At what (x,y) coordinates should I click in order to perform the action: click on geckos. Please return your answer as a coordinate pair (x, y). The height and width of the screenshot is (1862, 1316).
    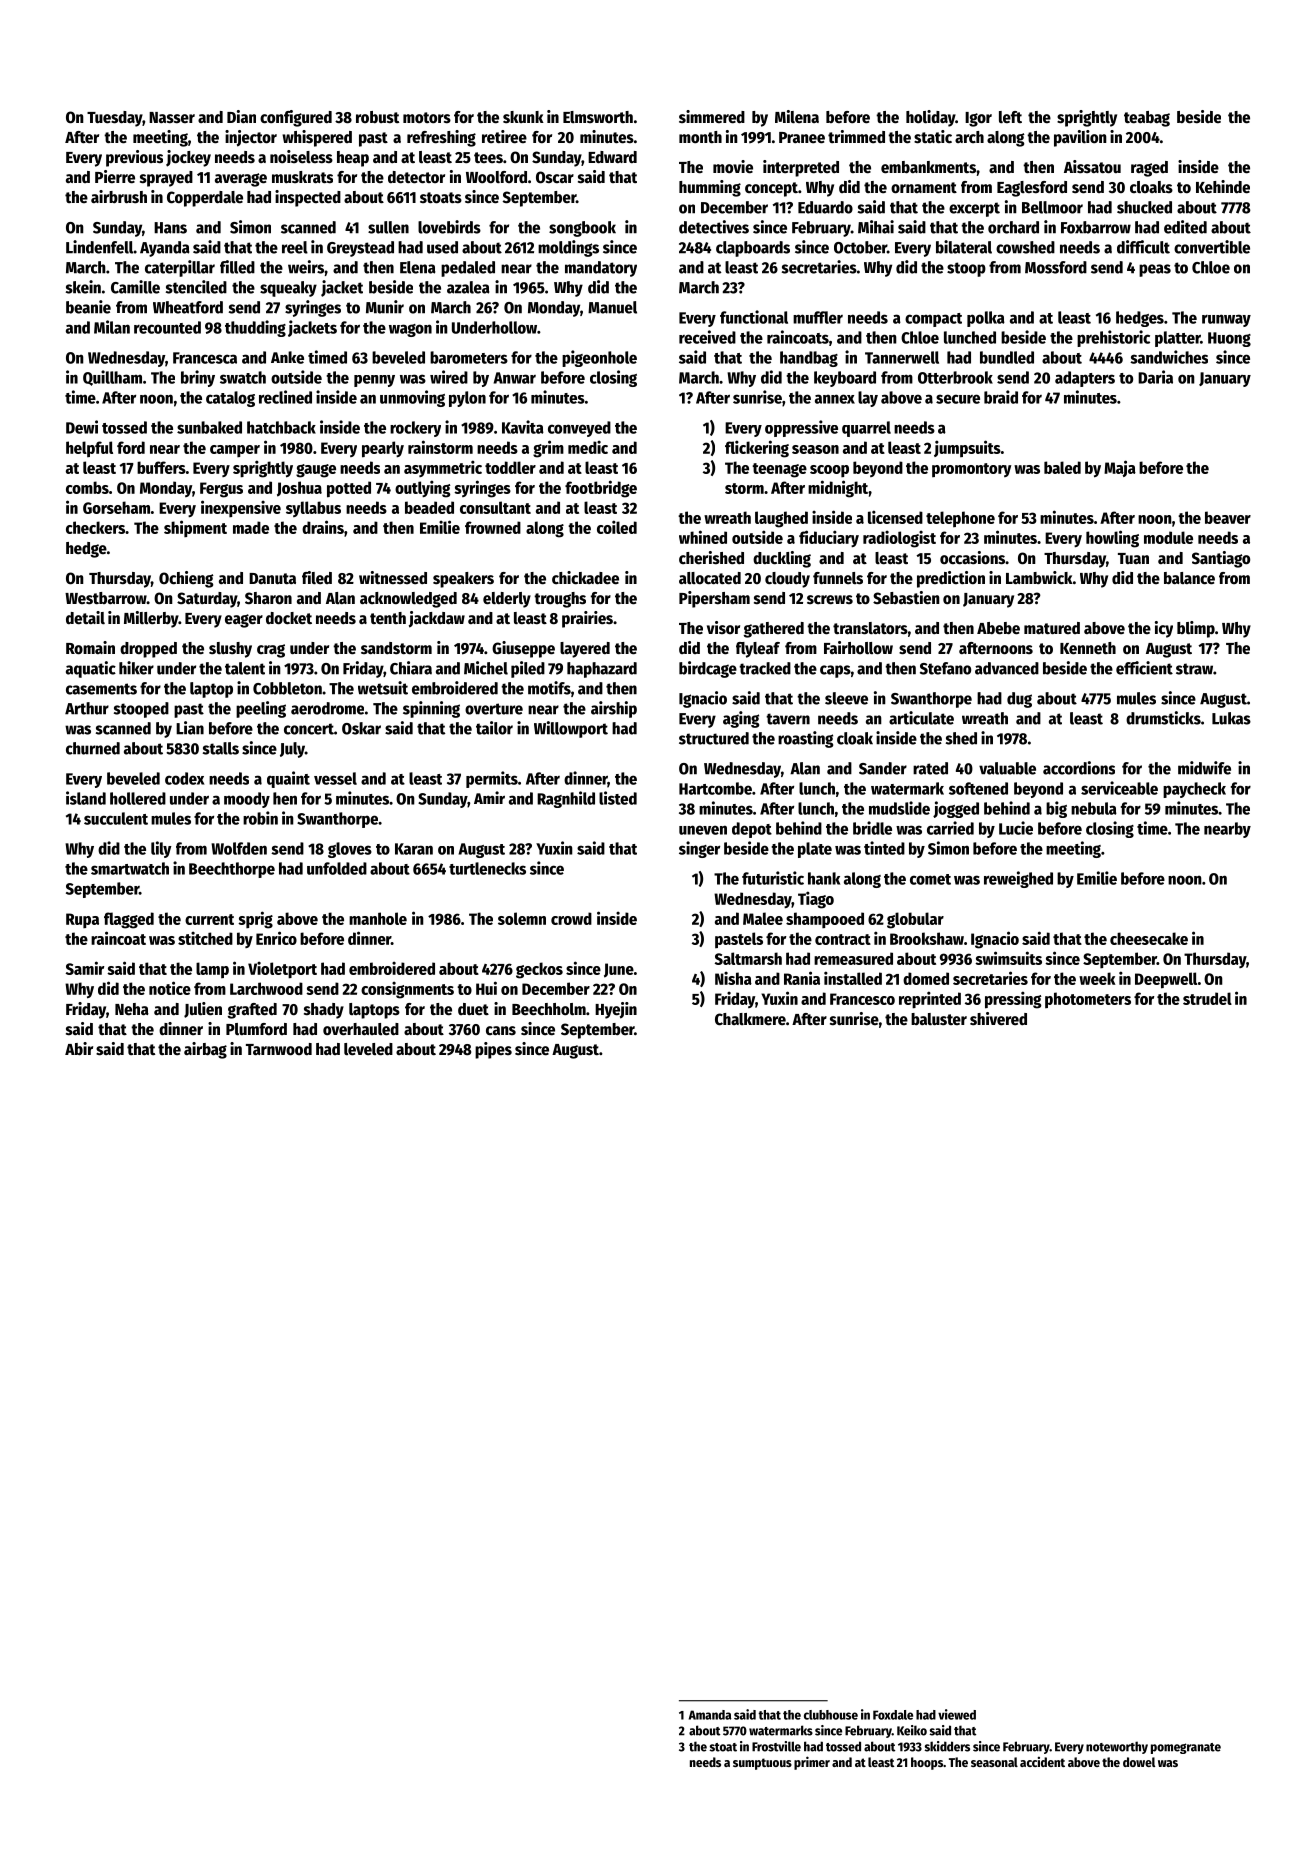
    Looking at the image, I should click on (539, 970).
